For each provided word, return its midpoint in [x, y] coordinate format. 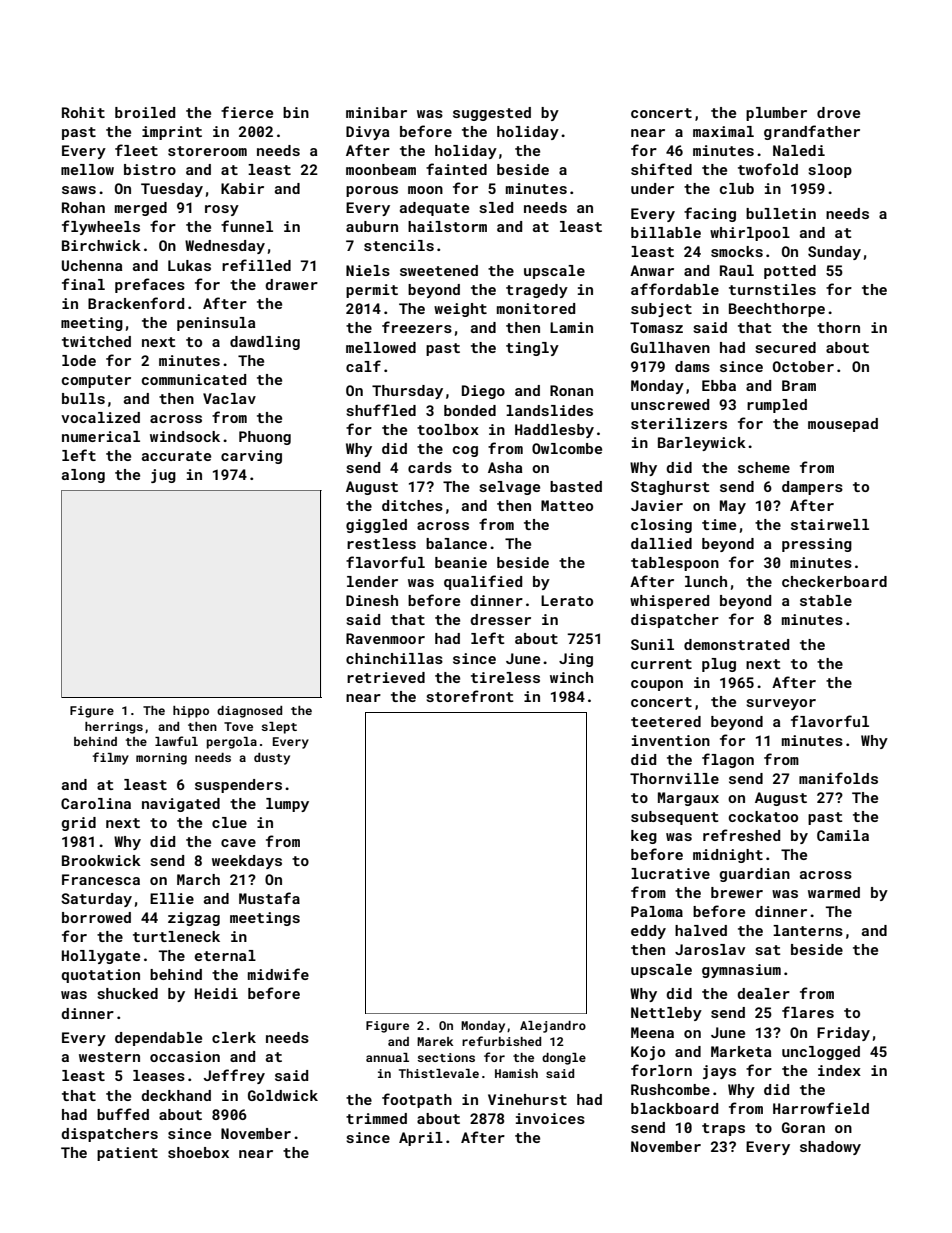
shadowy [830, 1148]
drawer [291, 284]
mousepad [843, 425]
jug [163, 476]
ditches [412, 505]
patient [127, 1154]
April [421, 1139]
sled [496, 207]
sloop [830, 171]
